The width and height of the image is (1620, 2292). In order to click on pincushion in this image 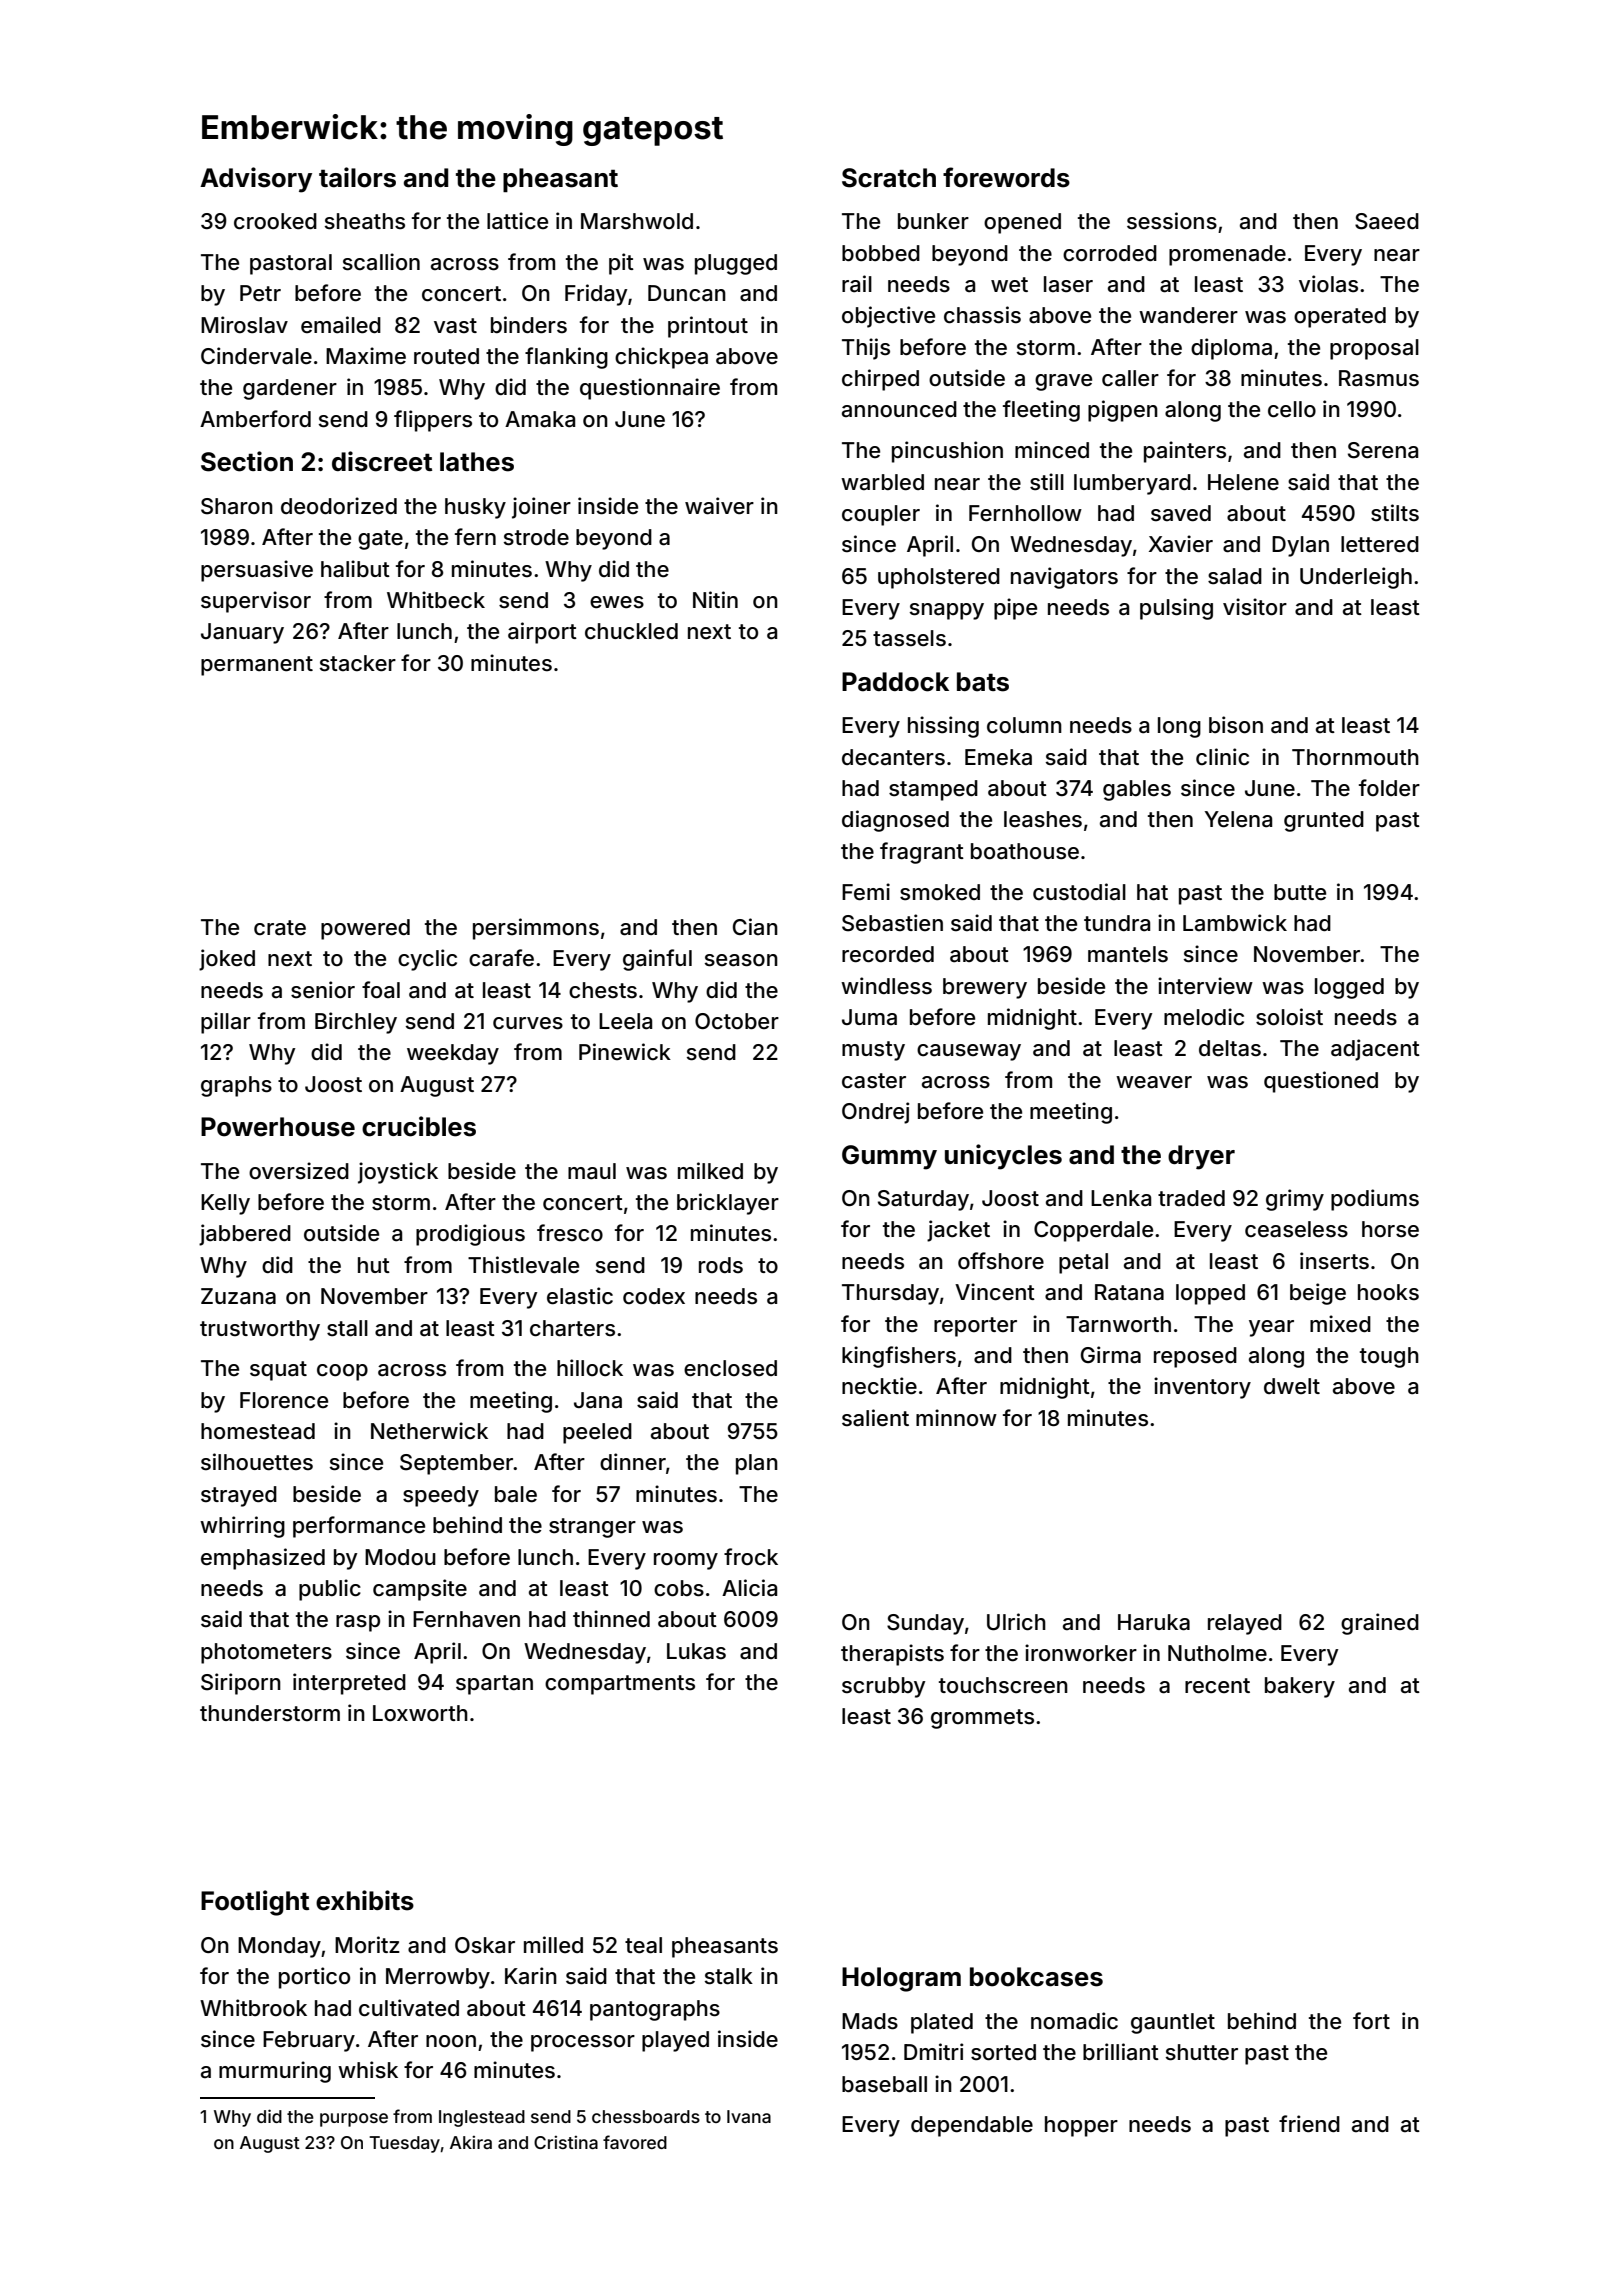, I will do `click(947, 452)`.
